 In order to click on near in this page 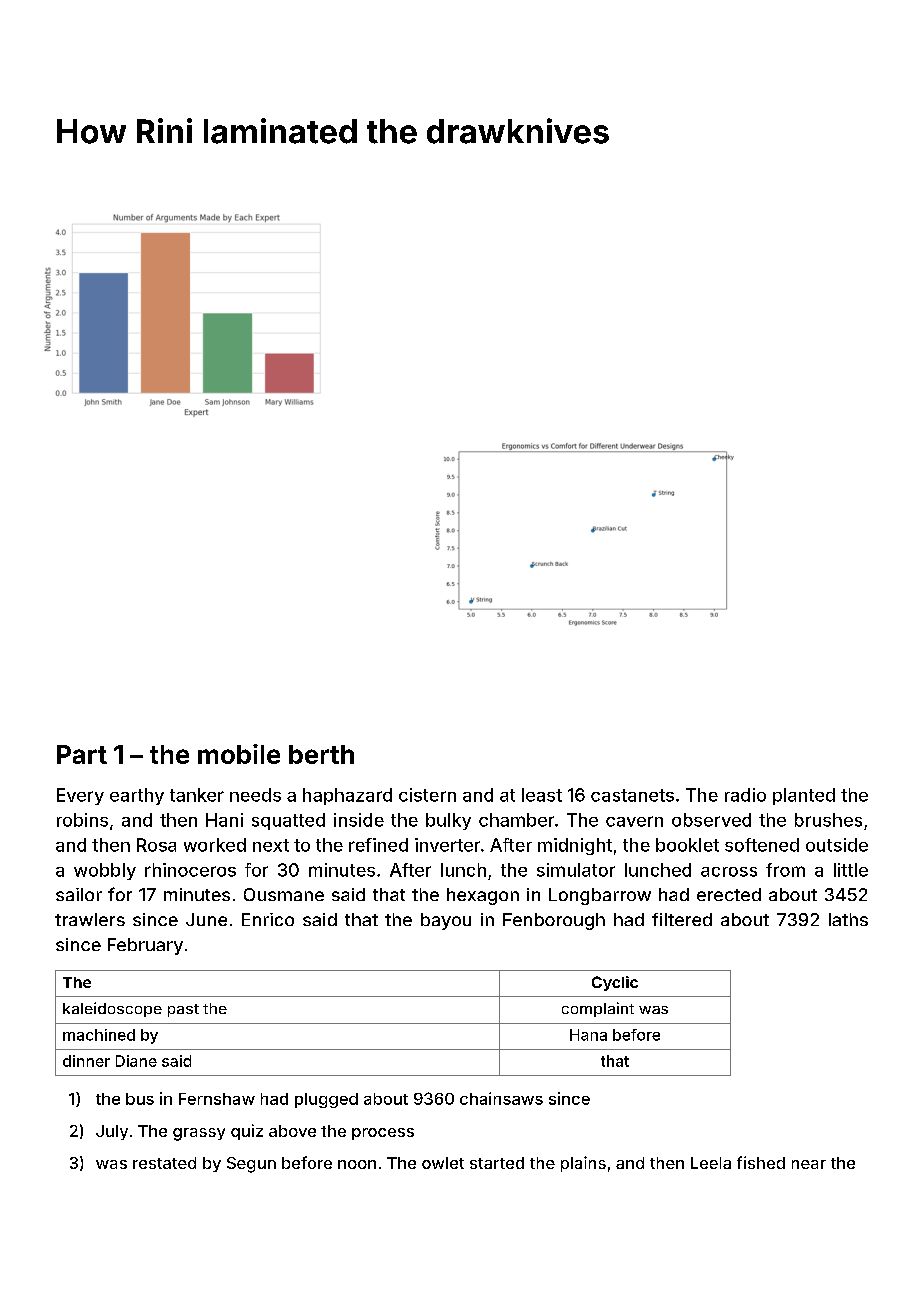, I will do `click(809, 1164)`.
